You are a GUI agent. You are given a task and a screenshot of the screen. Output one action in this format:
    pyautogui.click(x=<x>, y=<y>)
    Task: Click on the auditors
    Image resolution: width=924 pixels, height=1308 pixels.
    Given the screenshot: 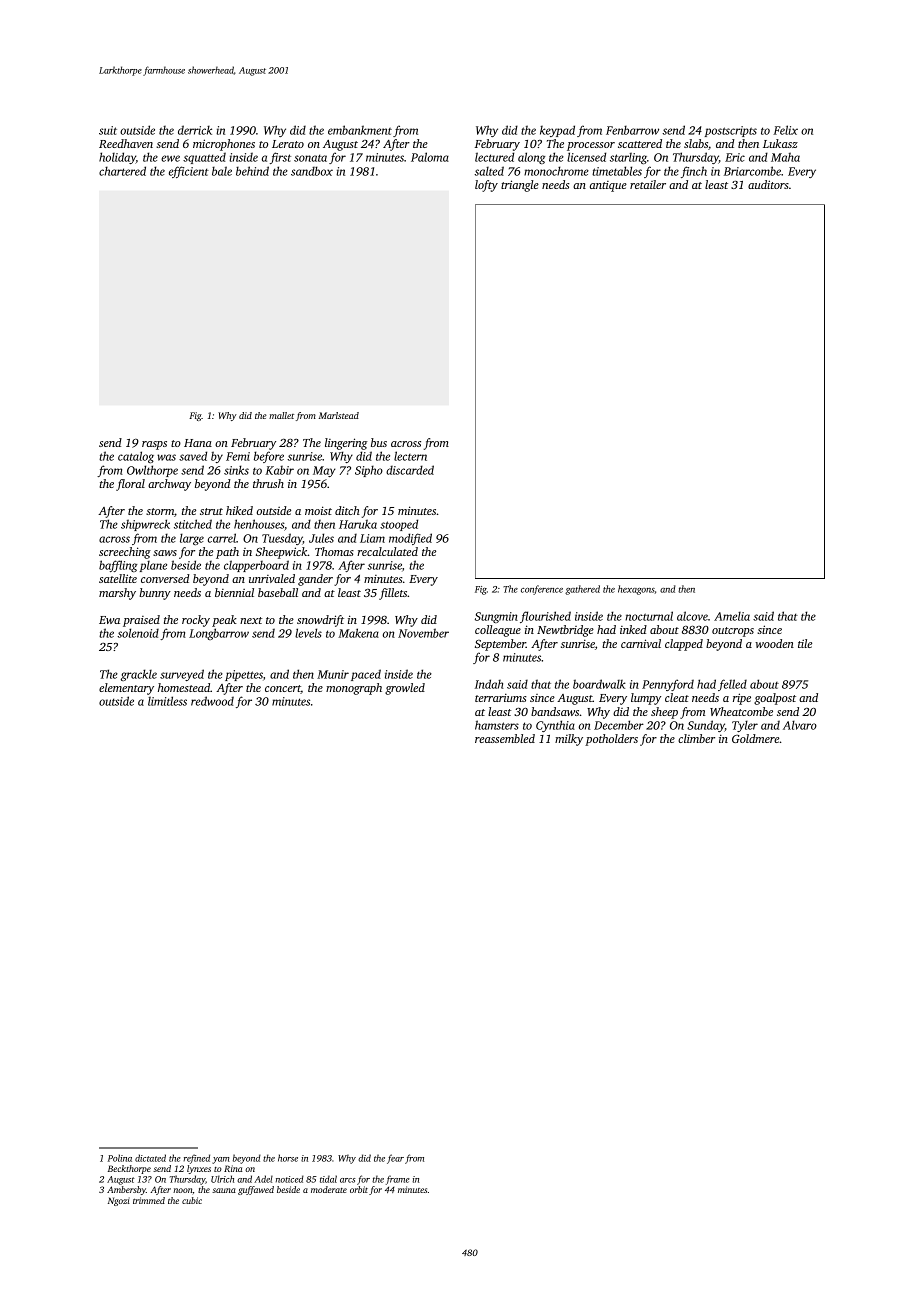 What is the action you would take?
    pyautogui.click(x=768, y=184)
